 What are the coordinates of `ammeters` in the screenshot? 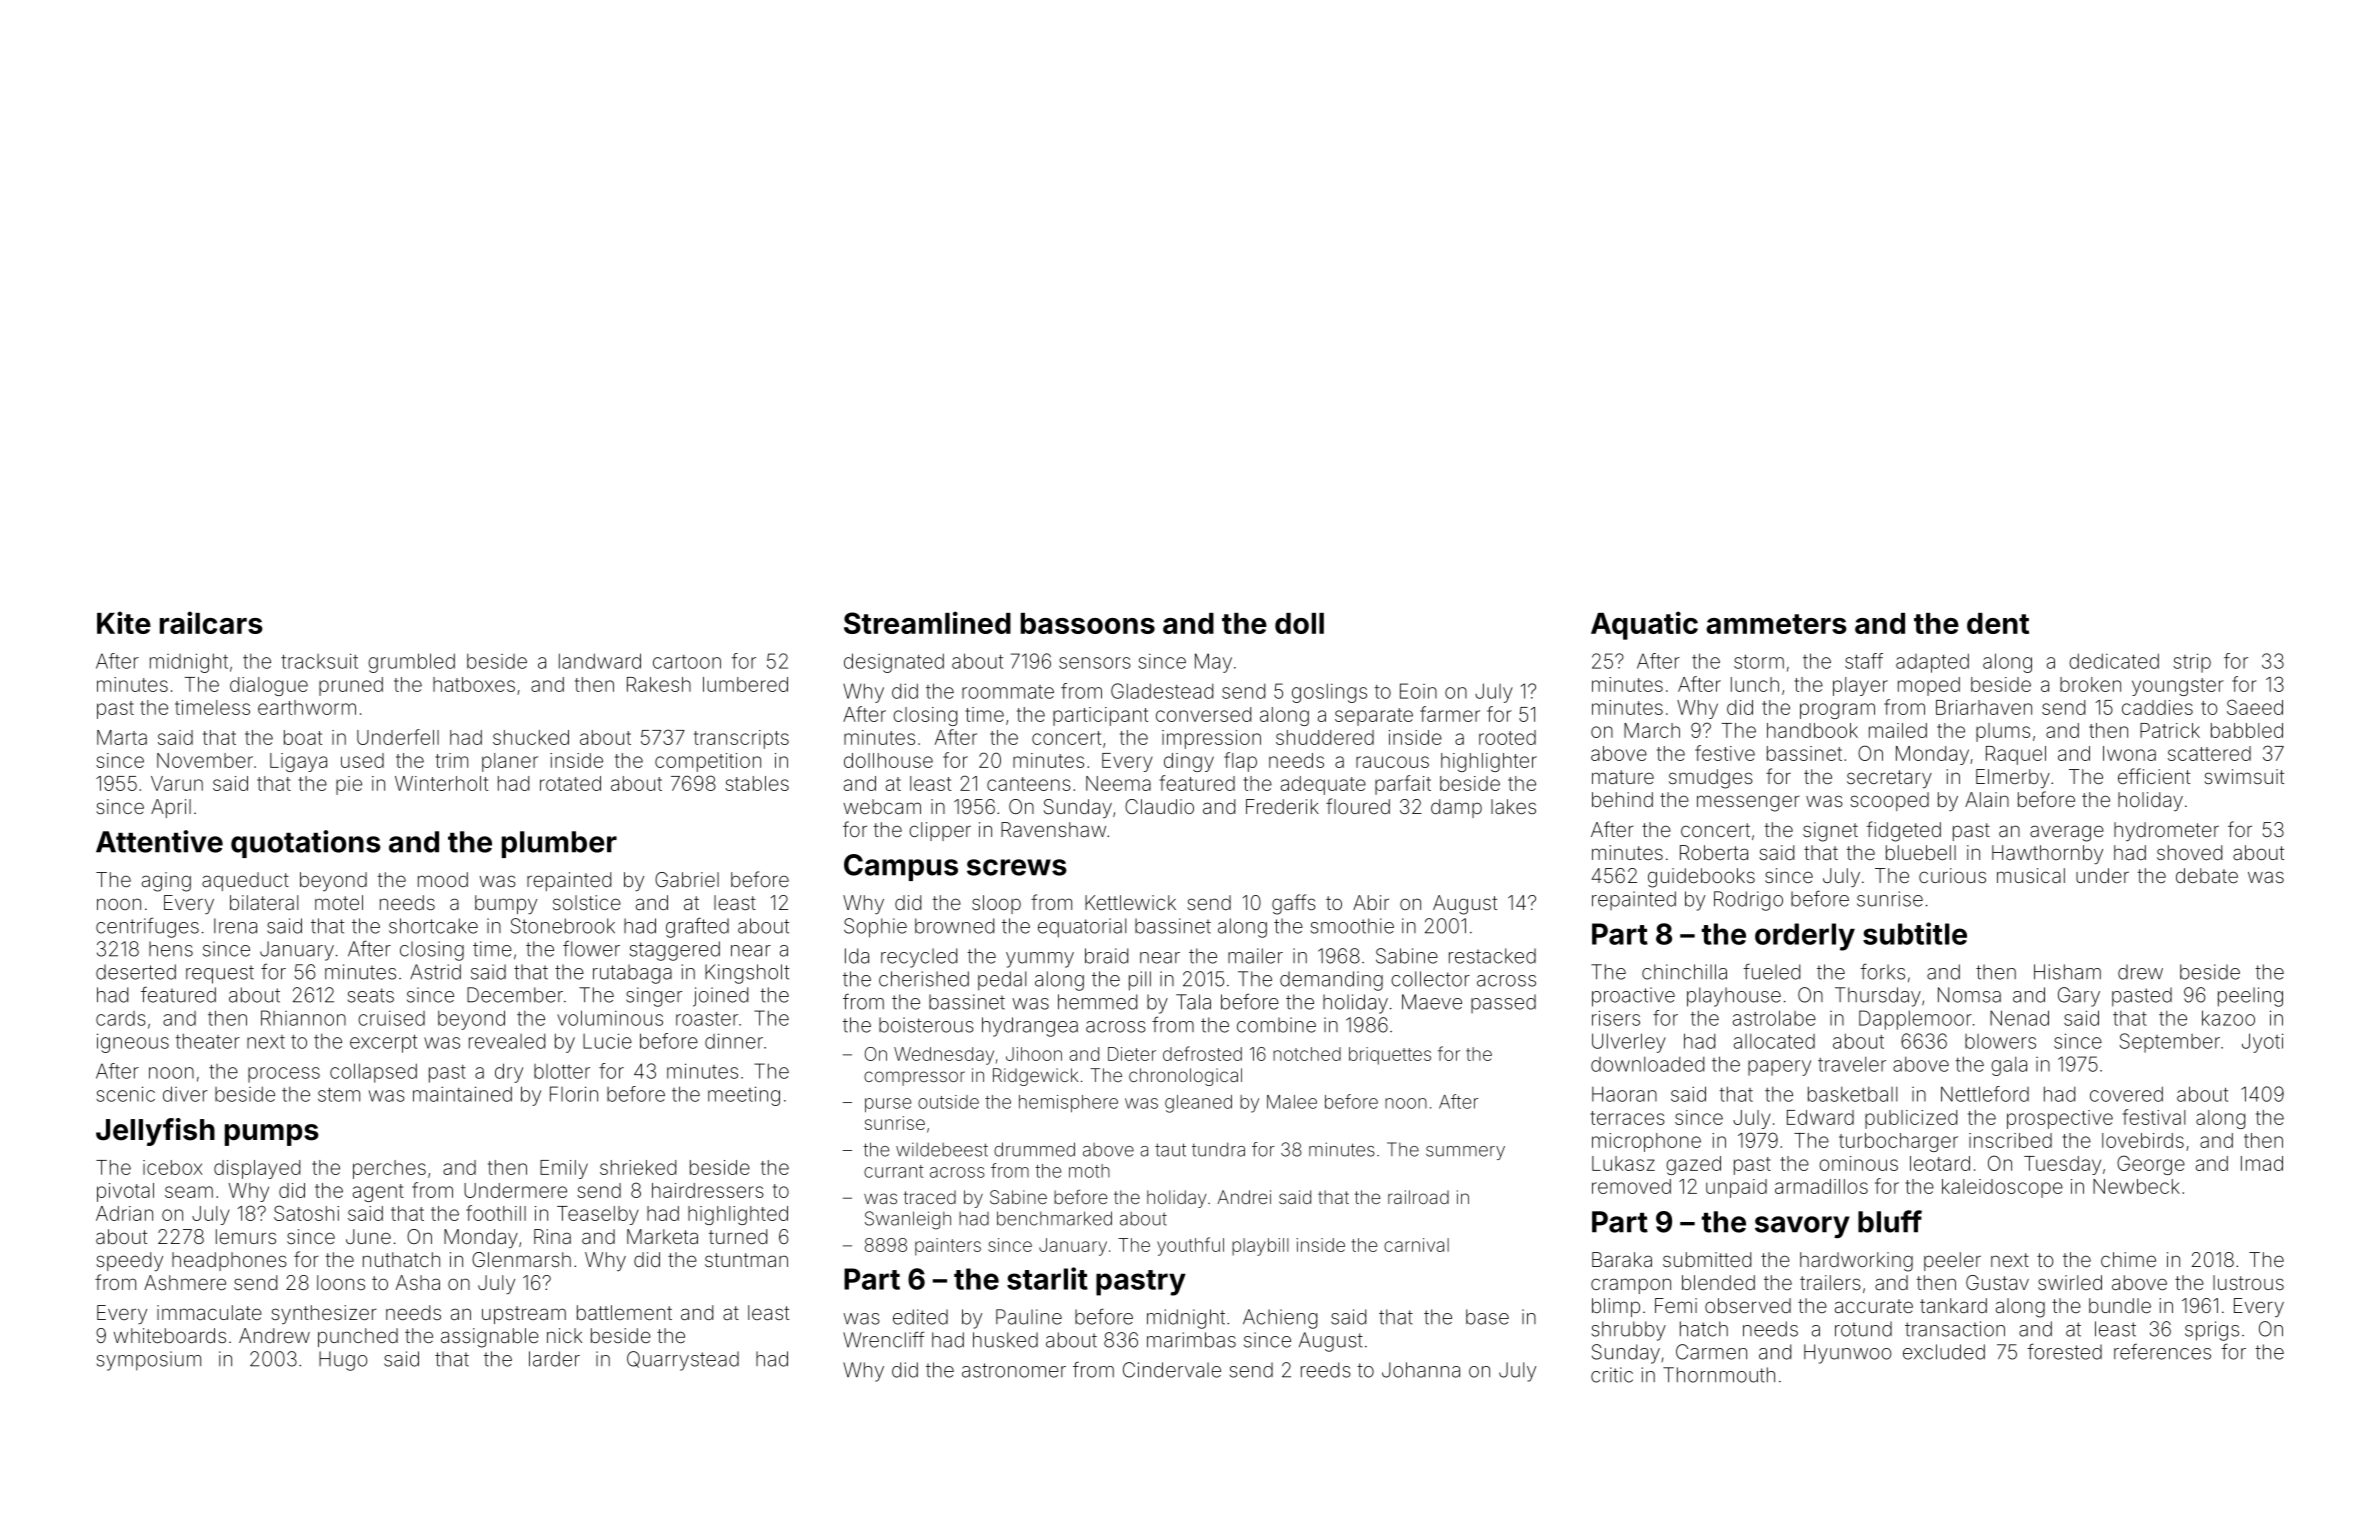 It's located at (1776, 624).
